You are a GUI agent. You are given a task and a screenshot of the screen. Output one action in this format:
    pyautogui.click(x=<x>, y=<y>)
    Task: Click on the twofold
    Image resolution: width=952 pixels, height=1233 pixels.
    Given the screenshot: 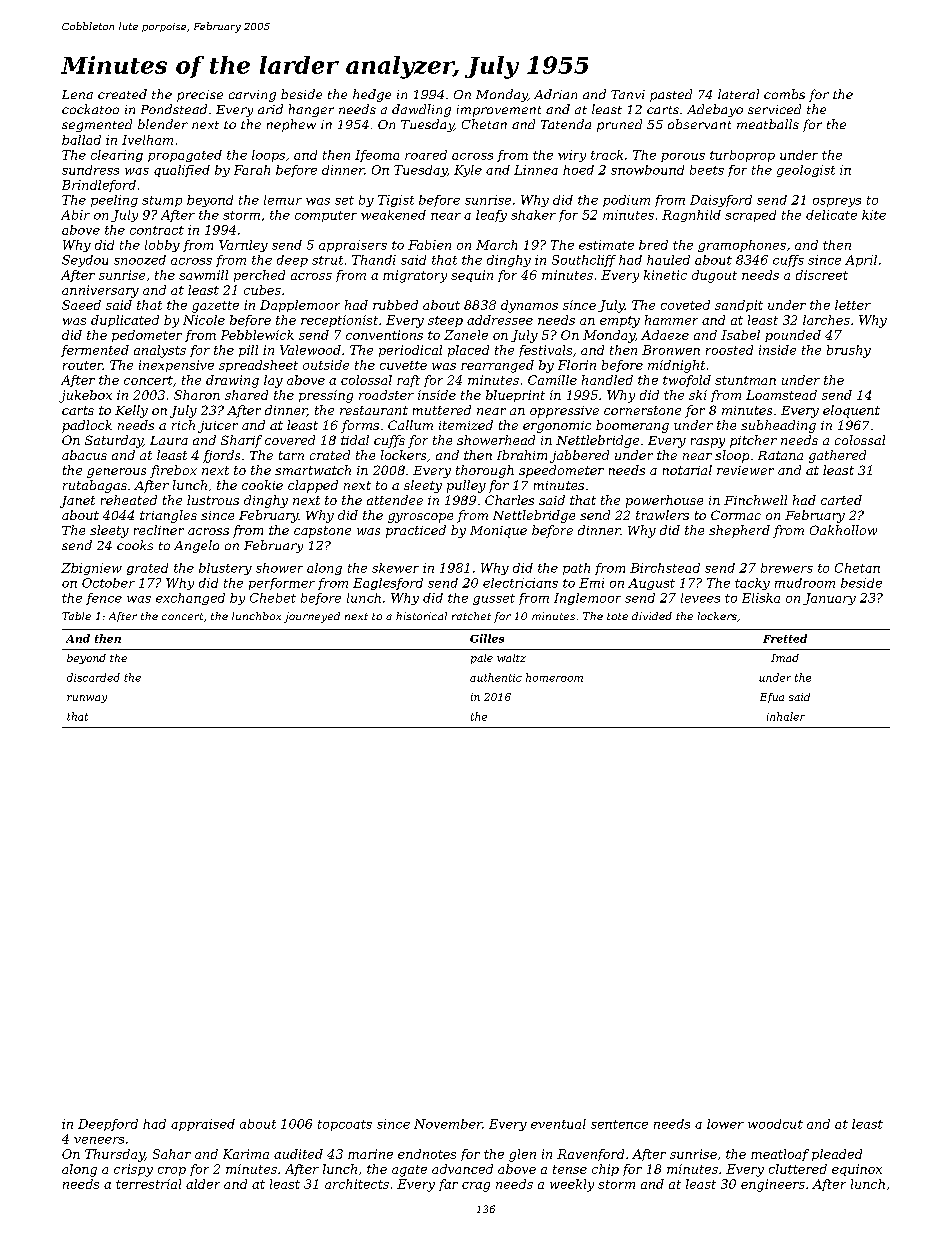 What is the action you would take?
    pyautogui.click(x=687, y=381)
